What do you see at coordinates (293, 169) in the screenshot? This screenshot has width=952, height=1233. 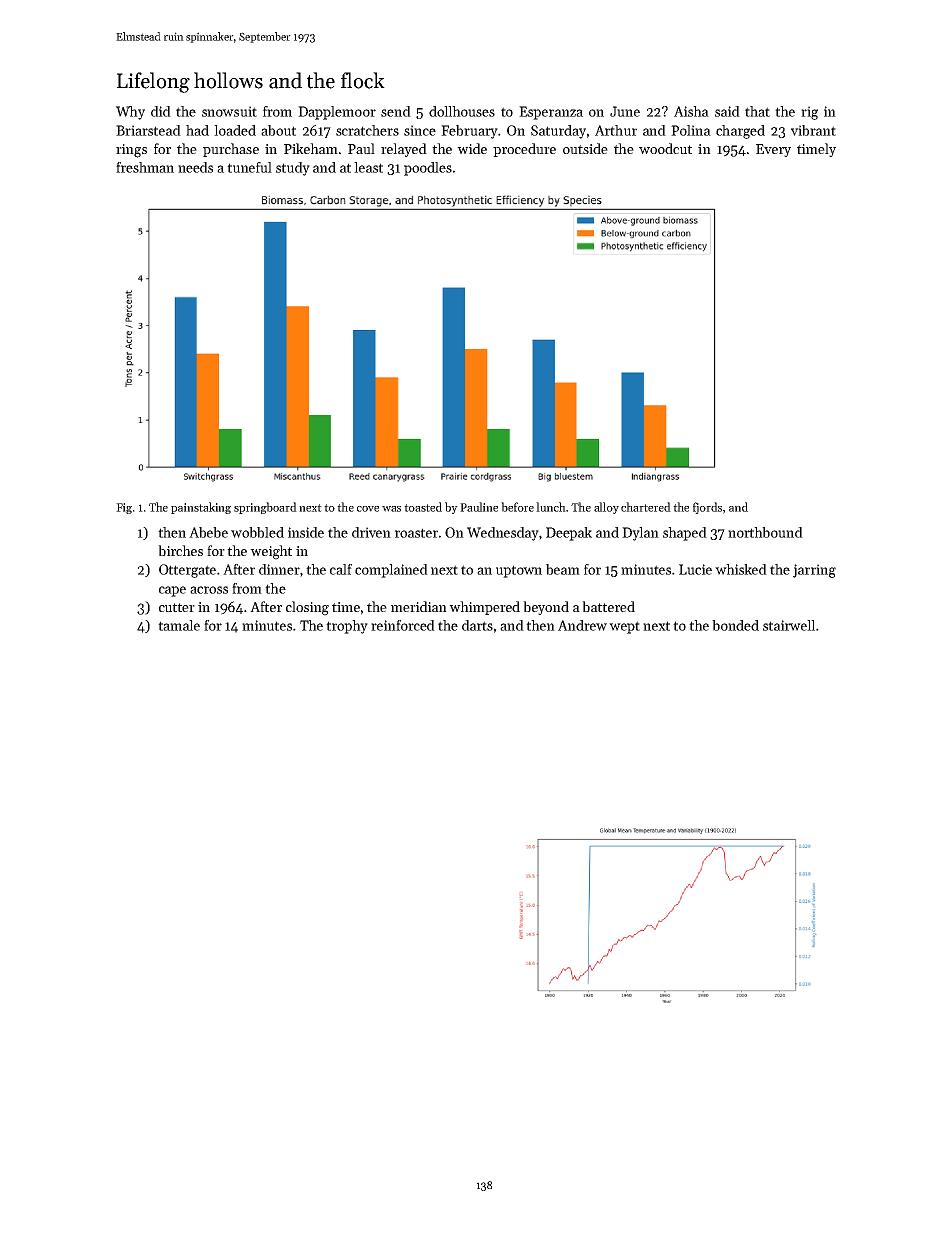 I see `study` at bounding box center [293, 169].
